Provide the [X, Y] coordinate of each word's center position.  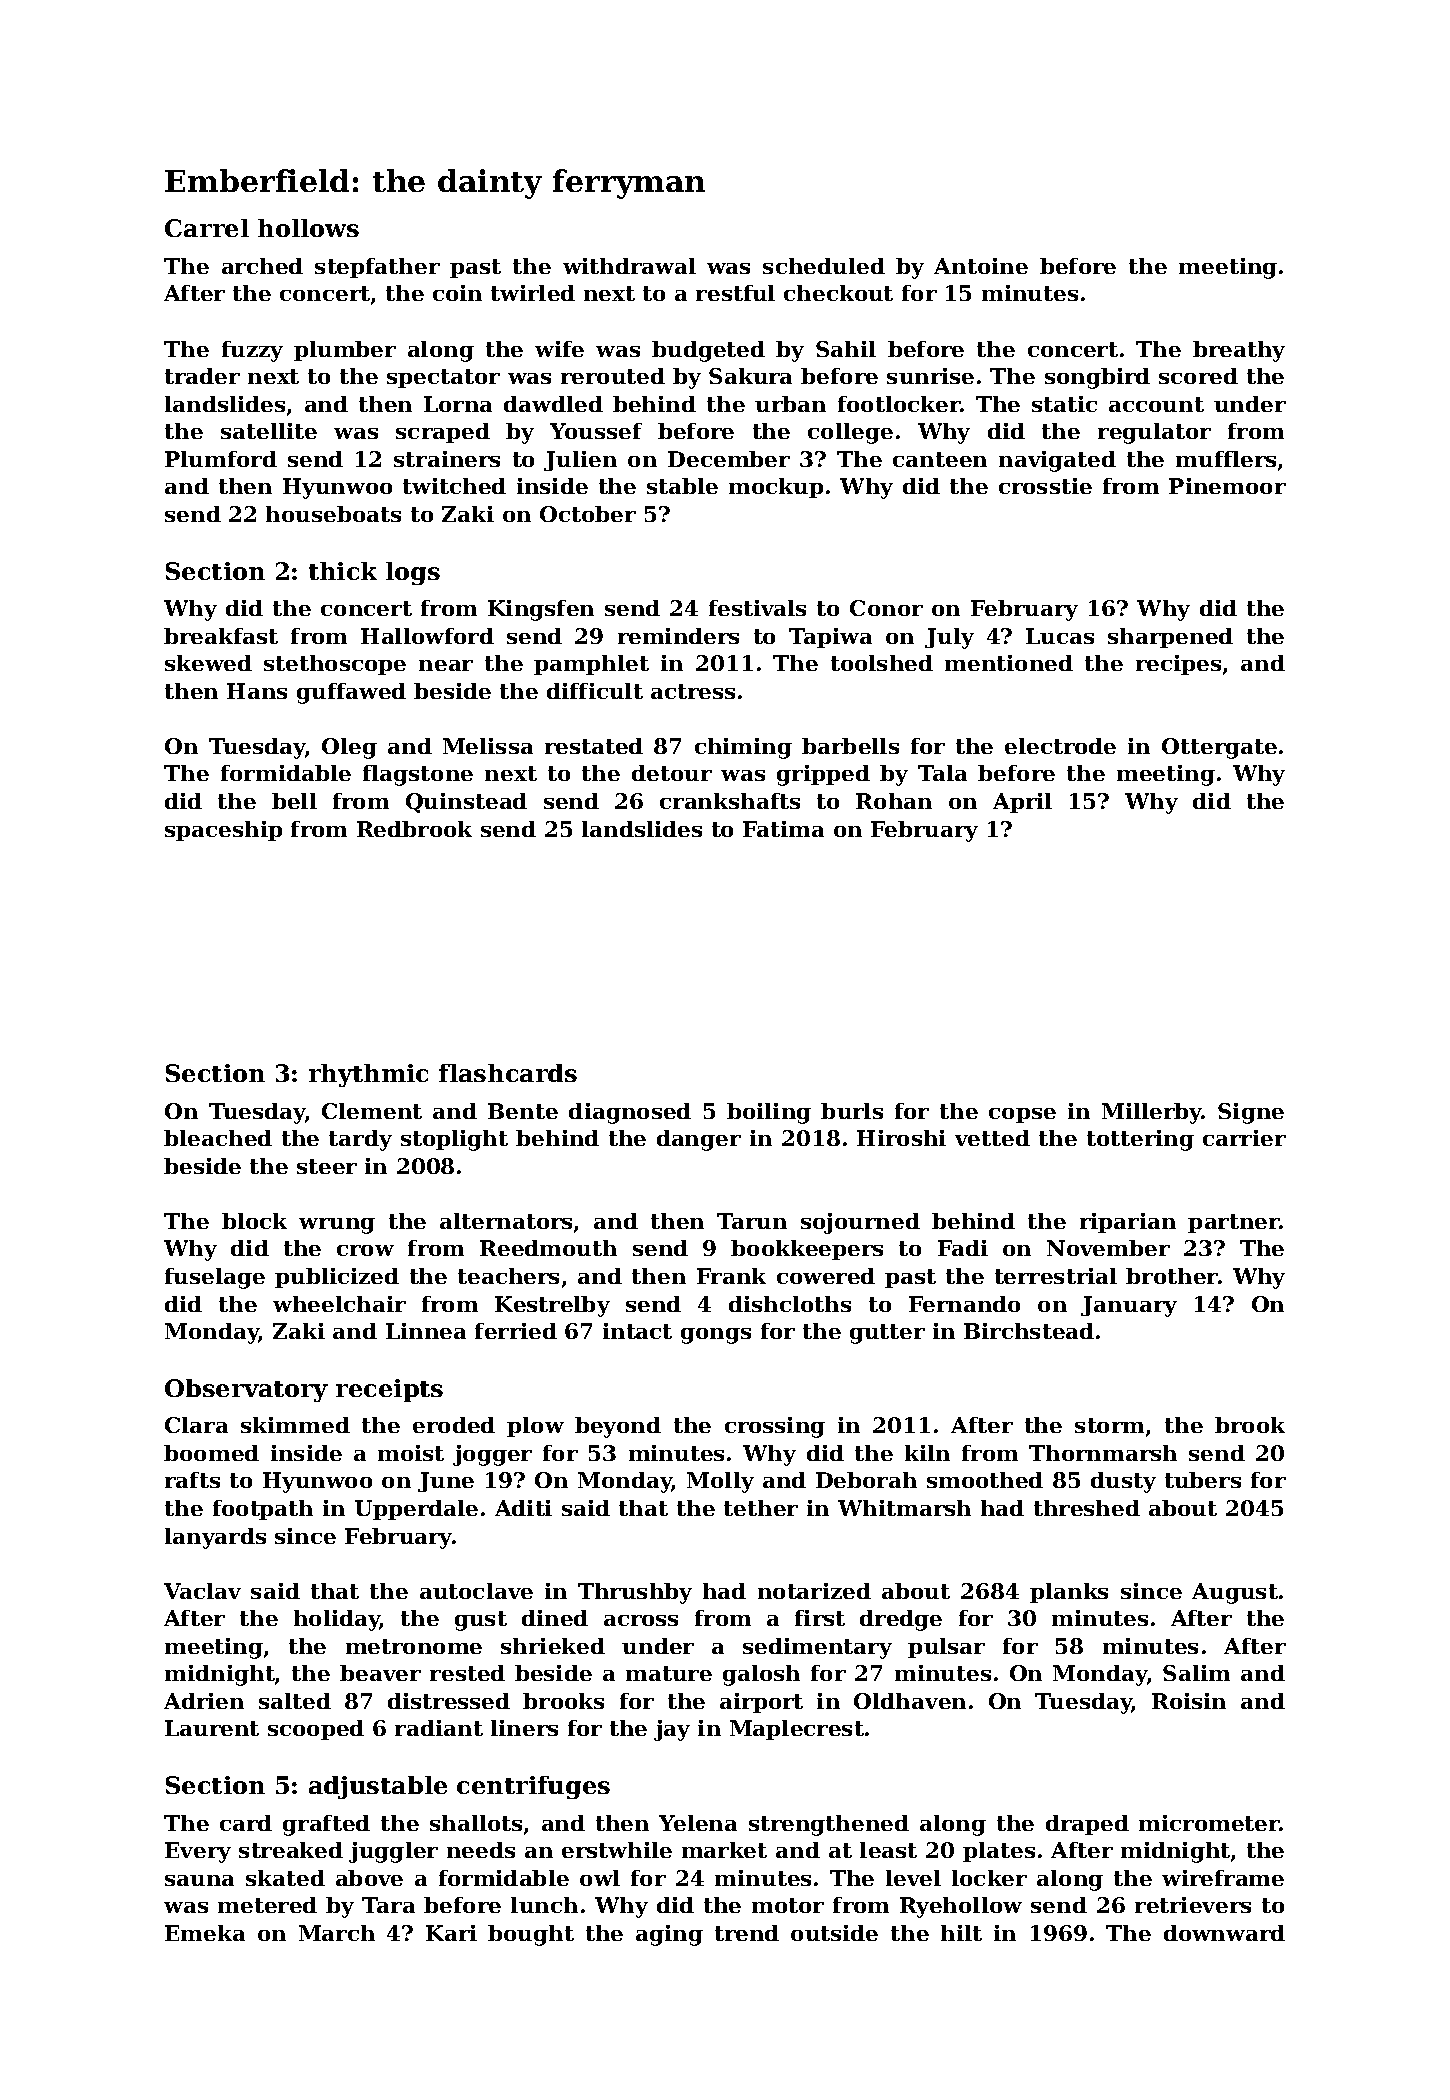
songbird [1097, 378]
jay [672, 1730]
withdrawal [629, 266]
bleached [218, 1138]
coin [457, 293]
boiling [769, 1113]
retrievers [1193, 1905]
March [337, 1933]
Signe [1251, 1113]
